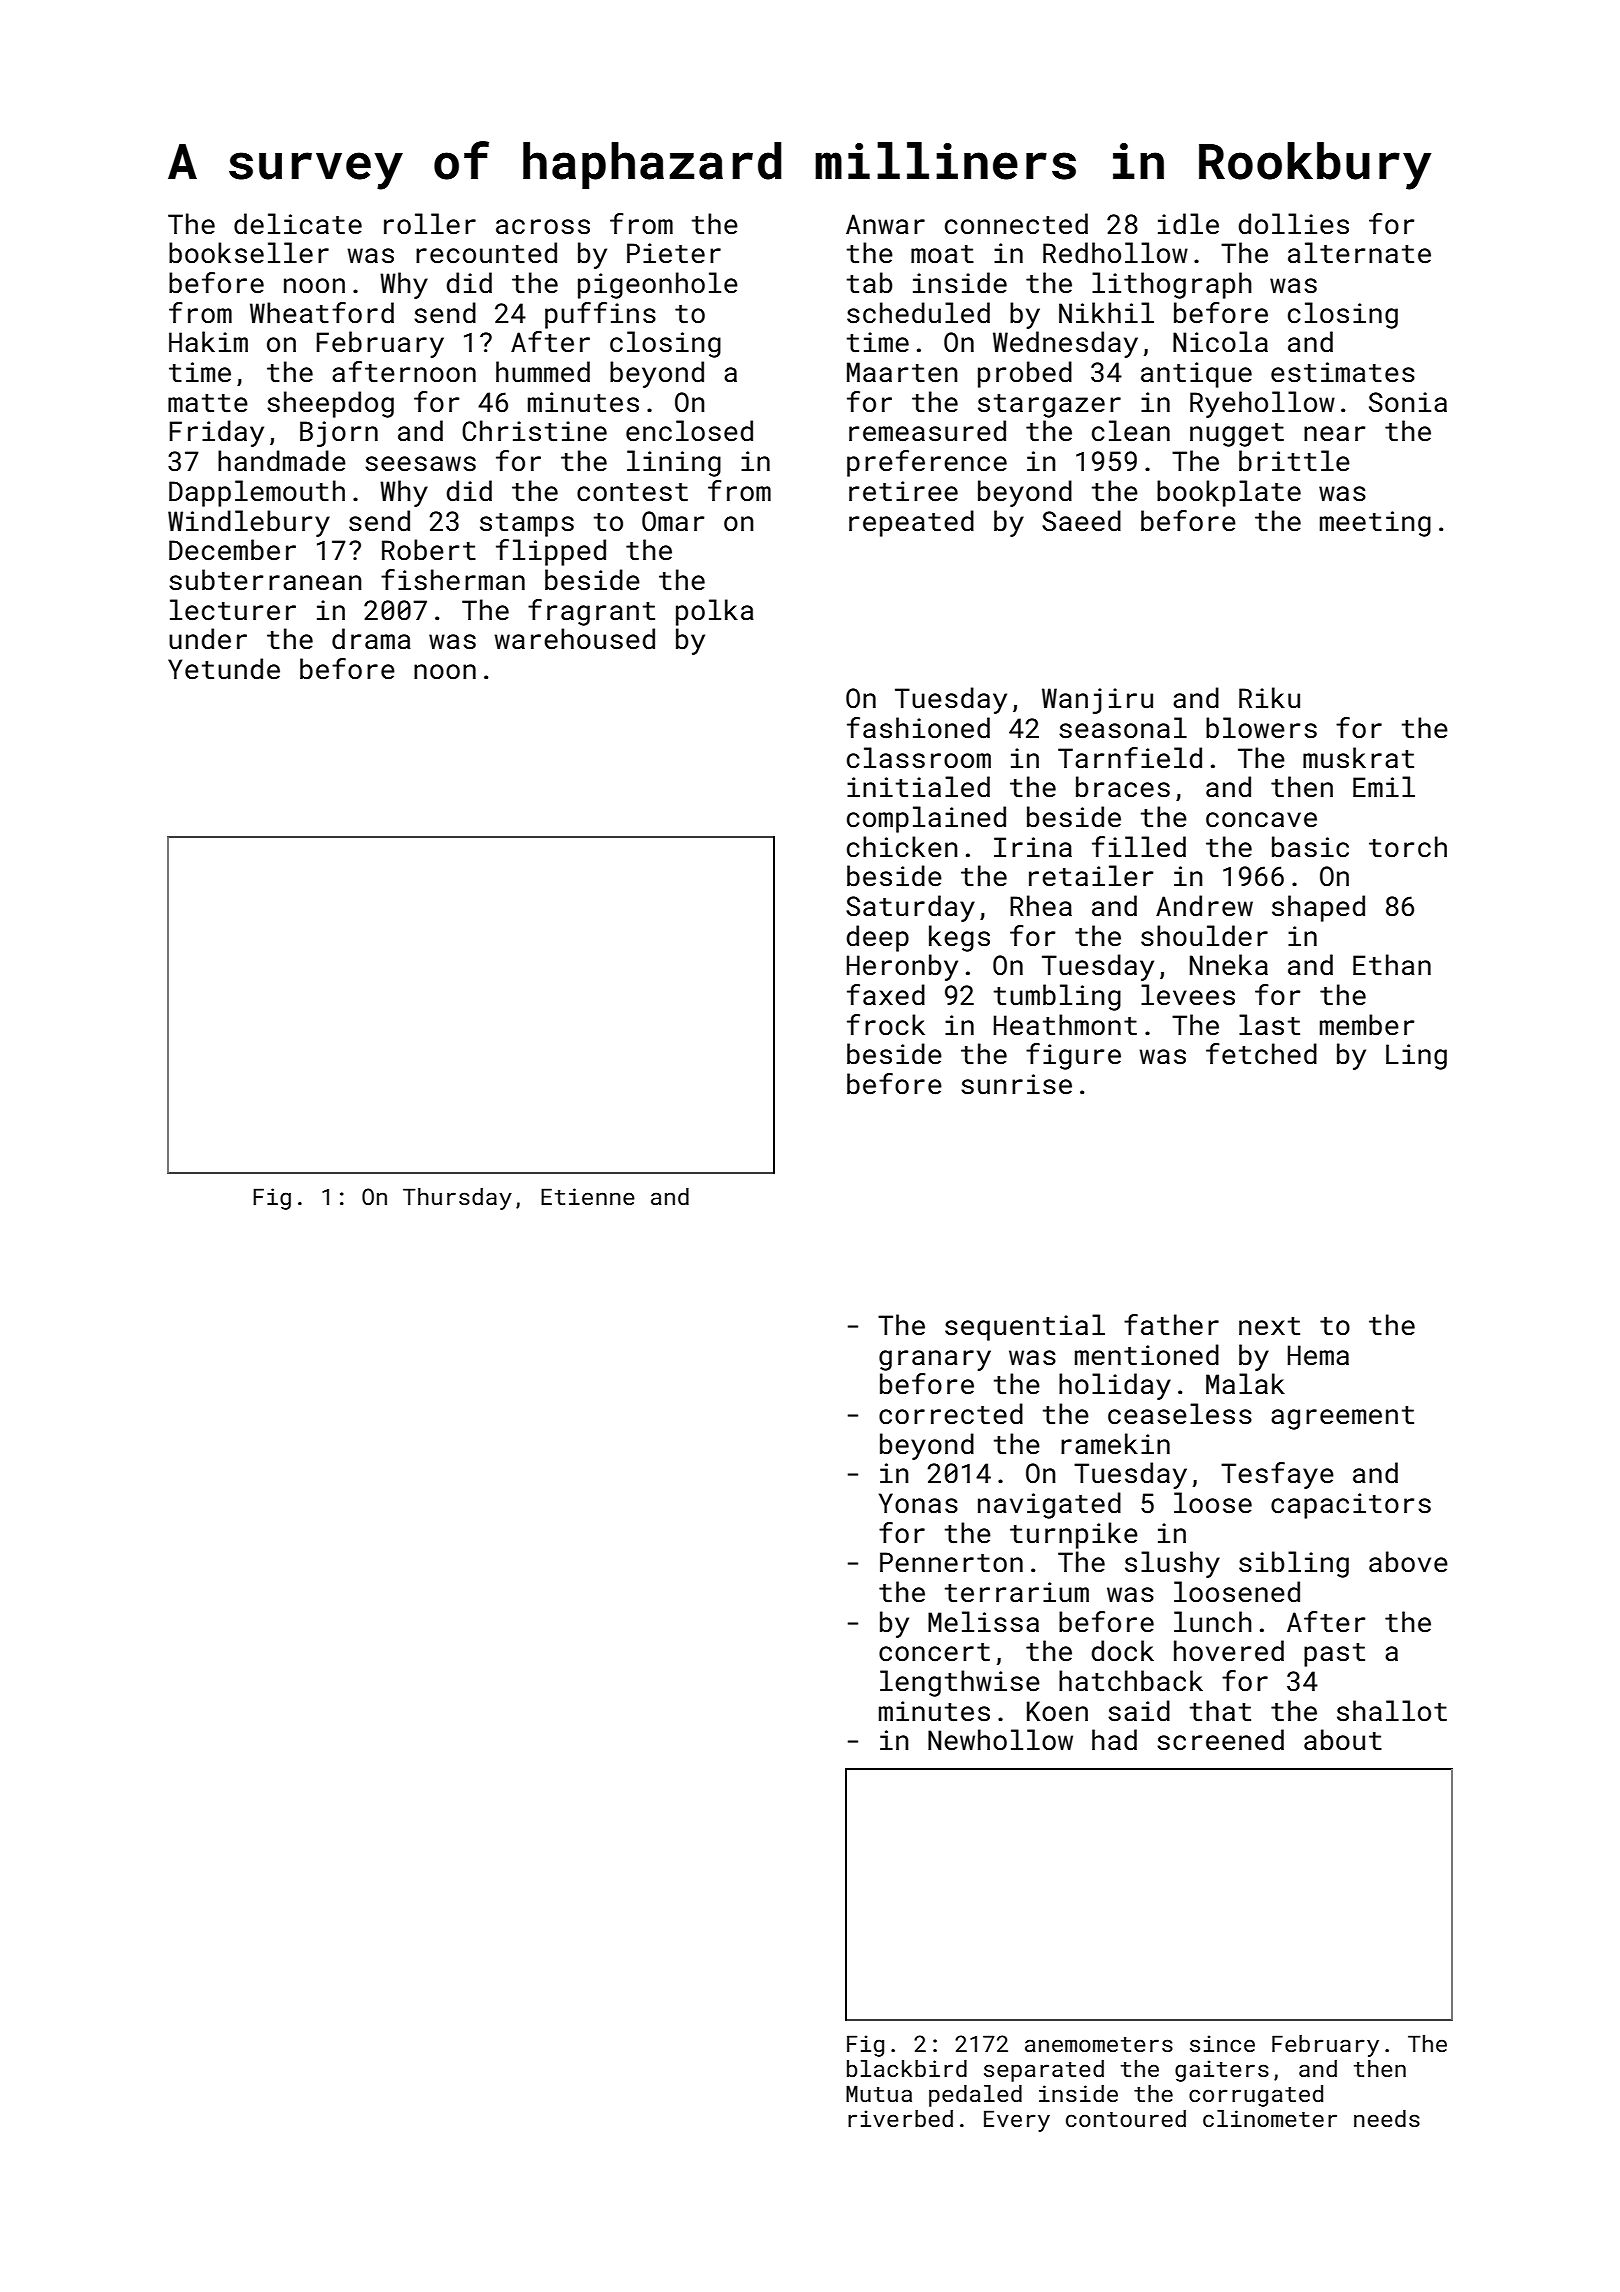 This screenshot has width=1620, height=2292. I want to click on roller, so click(430, 224).
